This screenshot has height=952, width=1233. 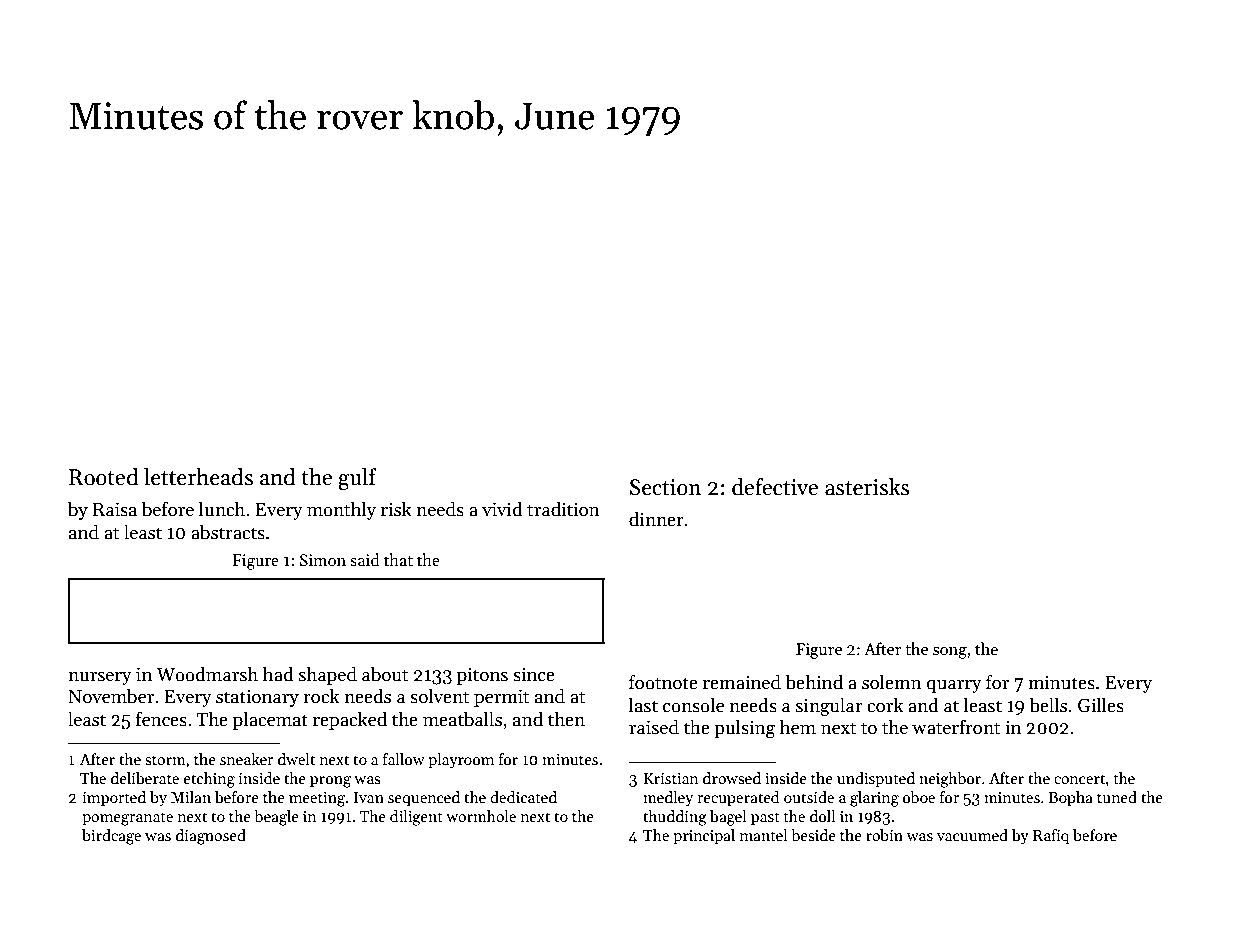 What do you see at coordinates (885, 705) in the screenshot?
I see `cork` at bounding box center [885, 705].
